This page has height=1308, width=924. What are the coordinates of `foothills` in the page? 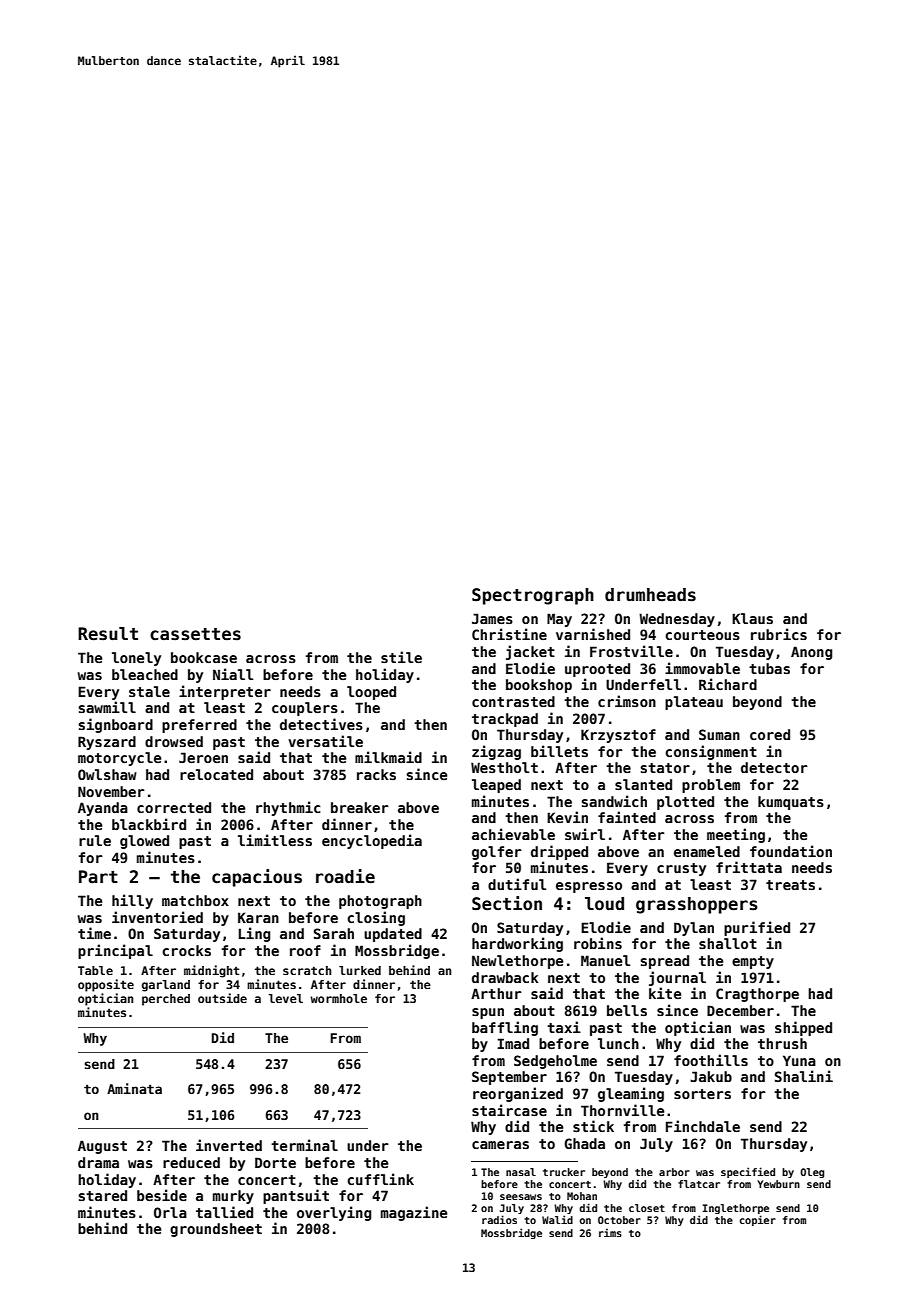 It's located at (711, 1060).
